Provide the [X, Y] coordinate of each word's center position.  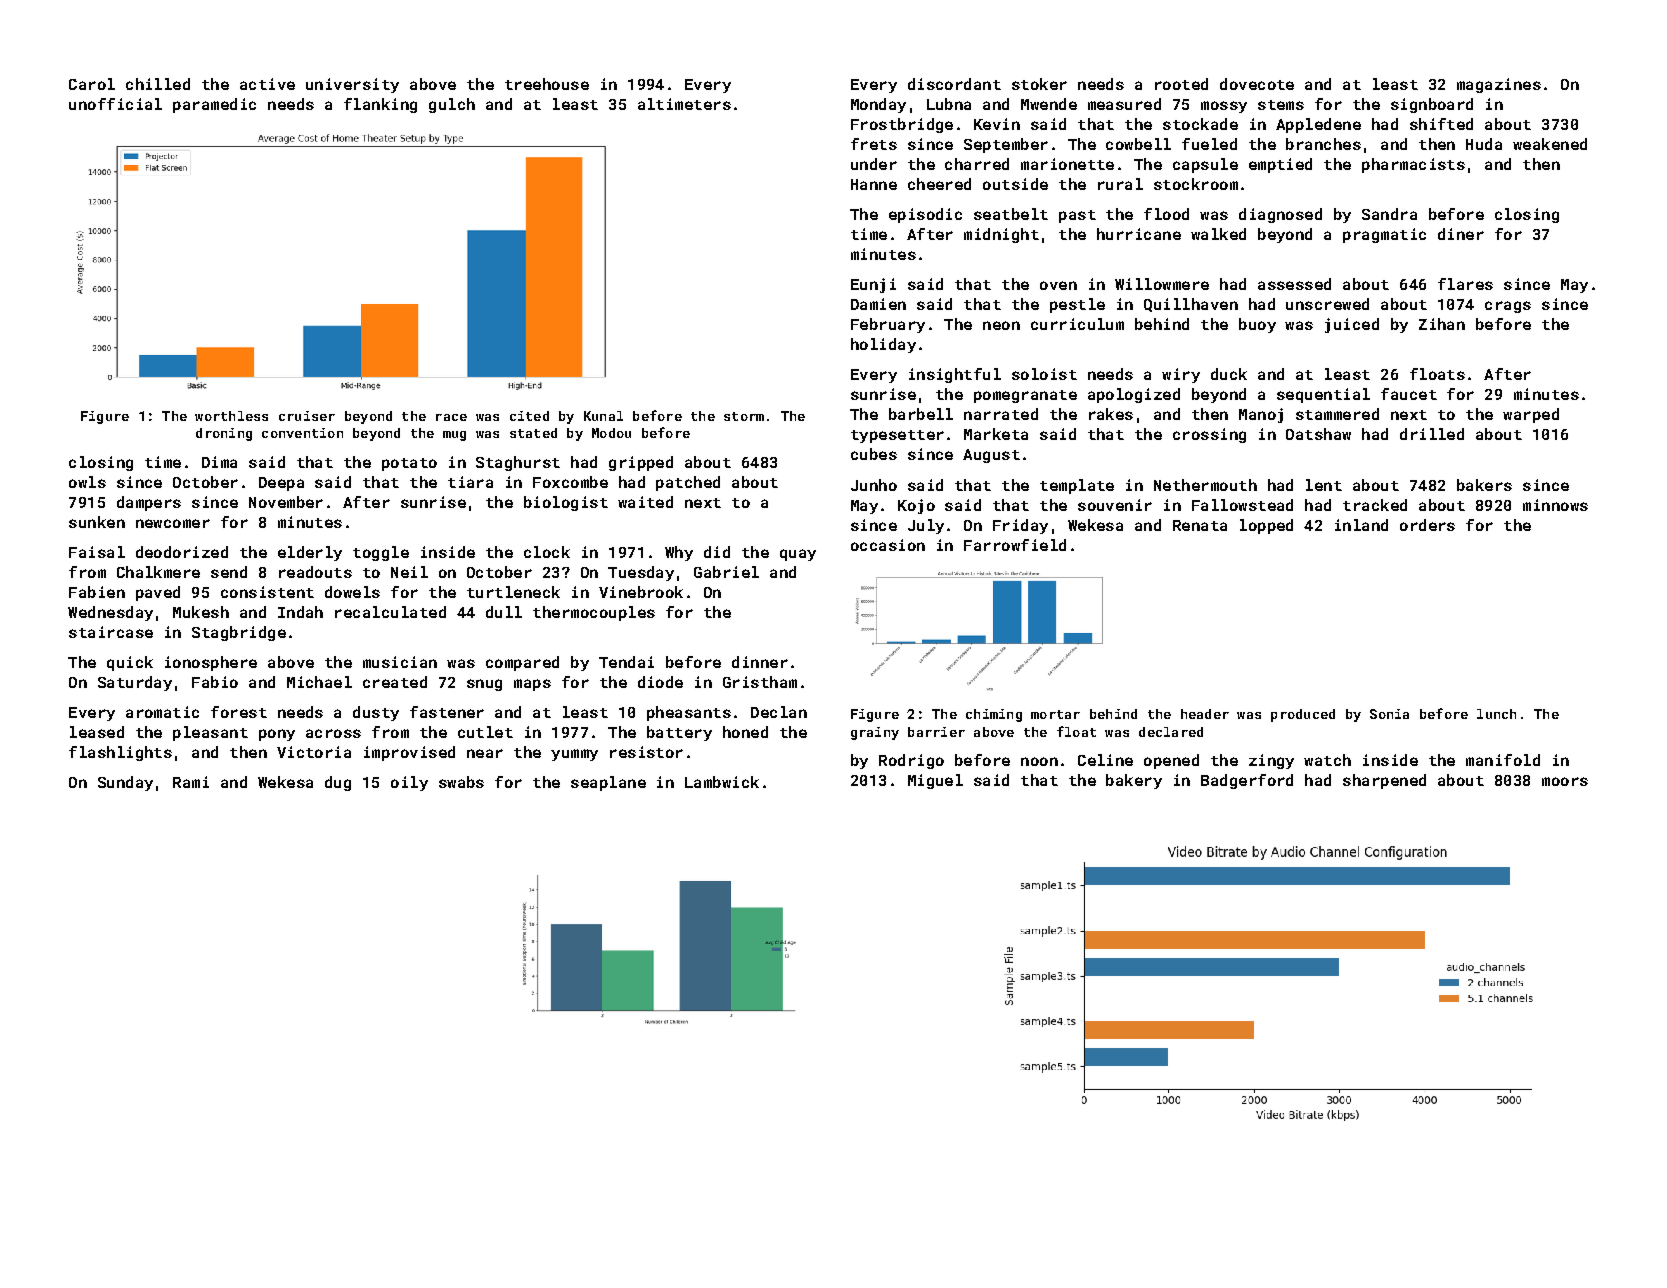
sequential [1323, 395]
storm [744, 416]
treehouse [547, 84]
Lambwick [722, 782]
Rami [191, 782]
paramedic [214, 105]
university [352, 85]
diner [1461, 234]
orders [1427, 525]
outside [1015, 184]
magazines [1499, 85]
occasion [888, 545]
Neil [409, 572]
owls [87, 482]
